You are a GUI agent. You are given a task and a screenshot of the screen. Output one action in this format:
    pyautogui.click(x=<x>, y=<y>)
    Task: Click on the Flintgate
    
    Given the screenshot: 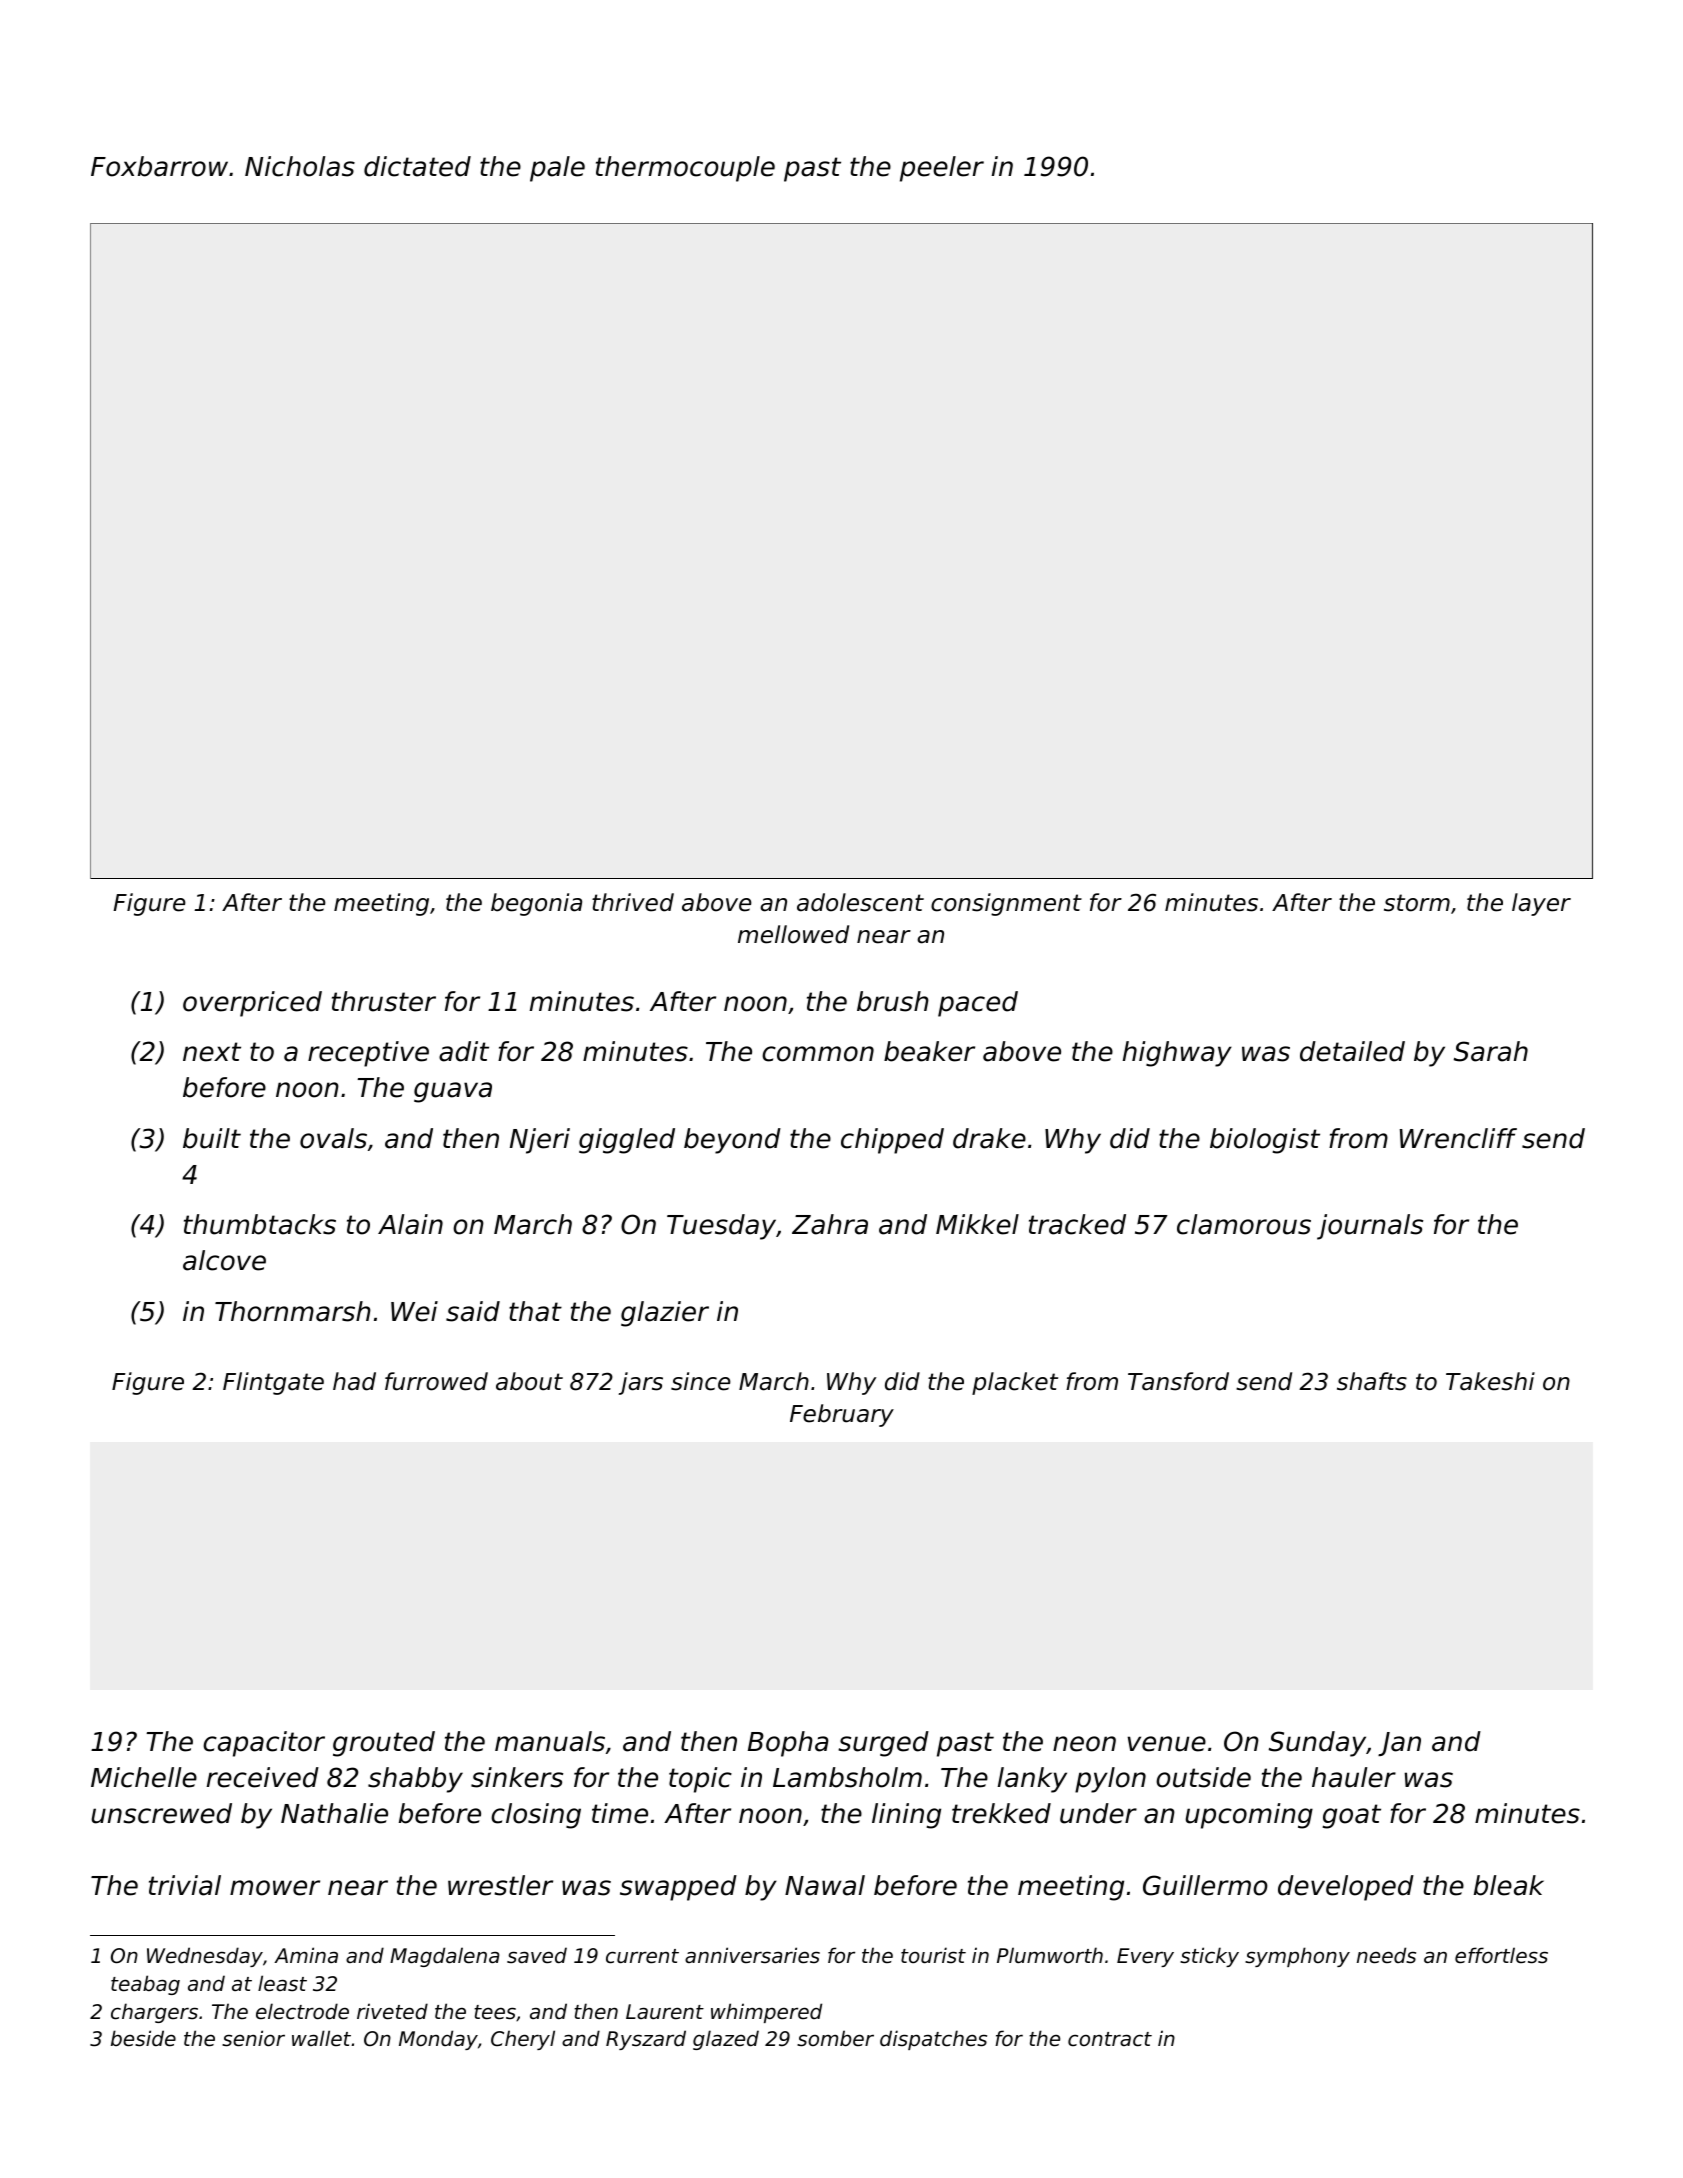 What is the action you would take?
    pyautogui.click(x=273, y=1383)
